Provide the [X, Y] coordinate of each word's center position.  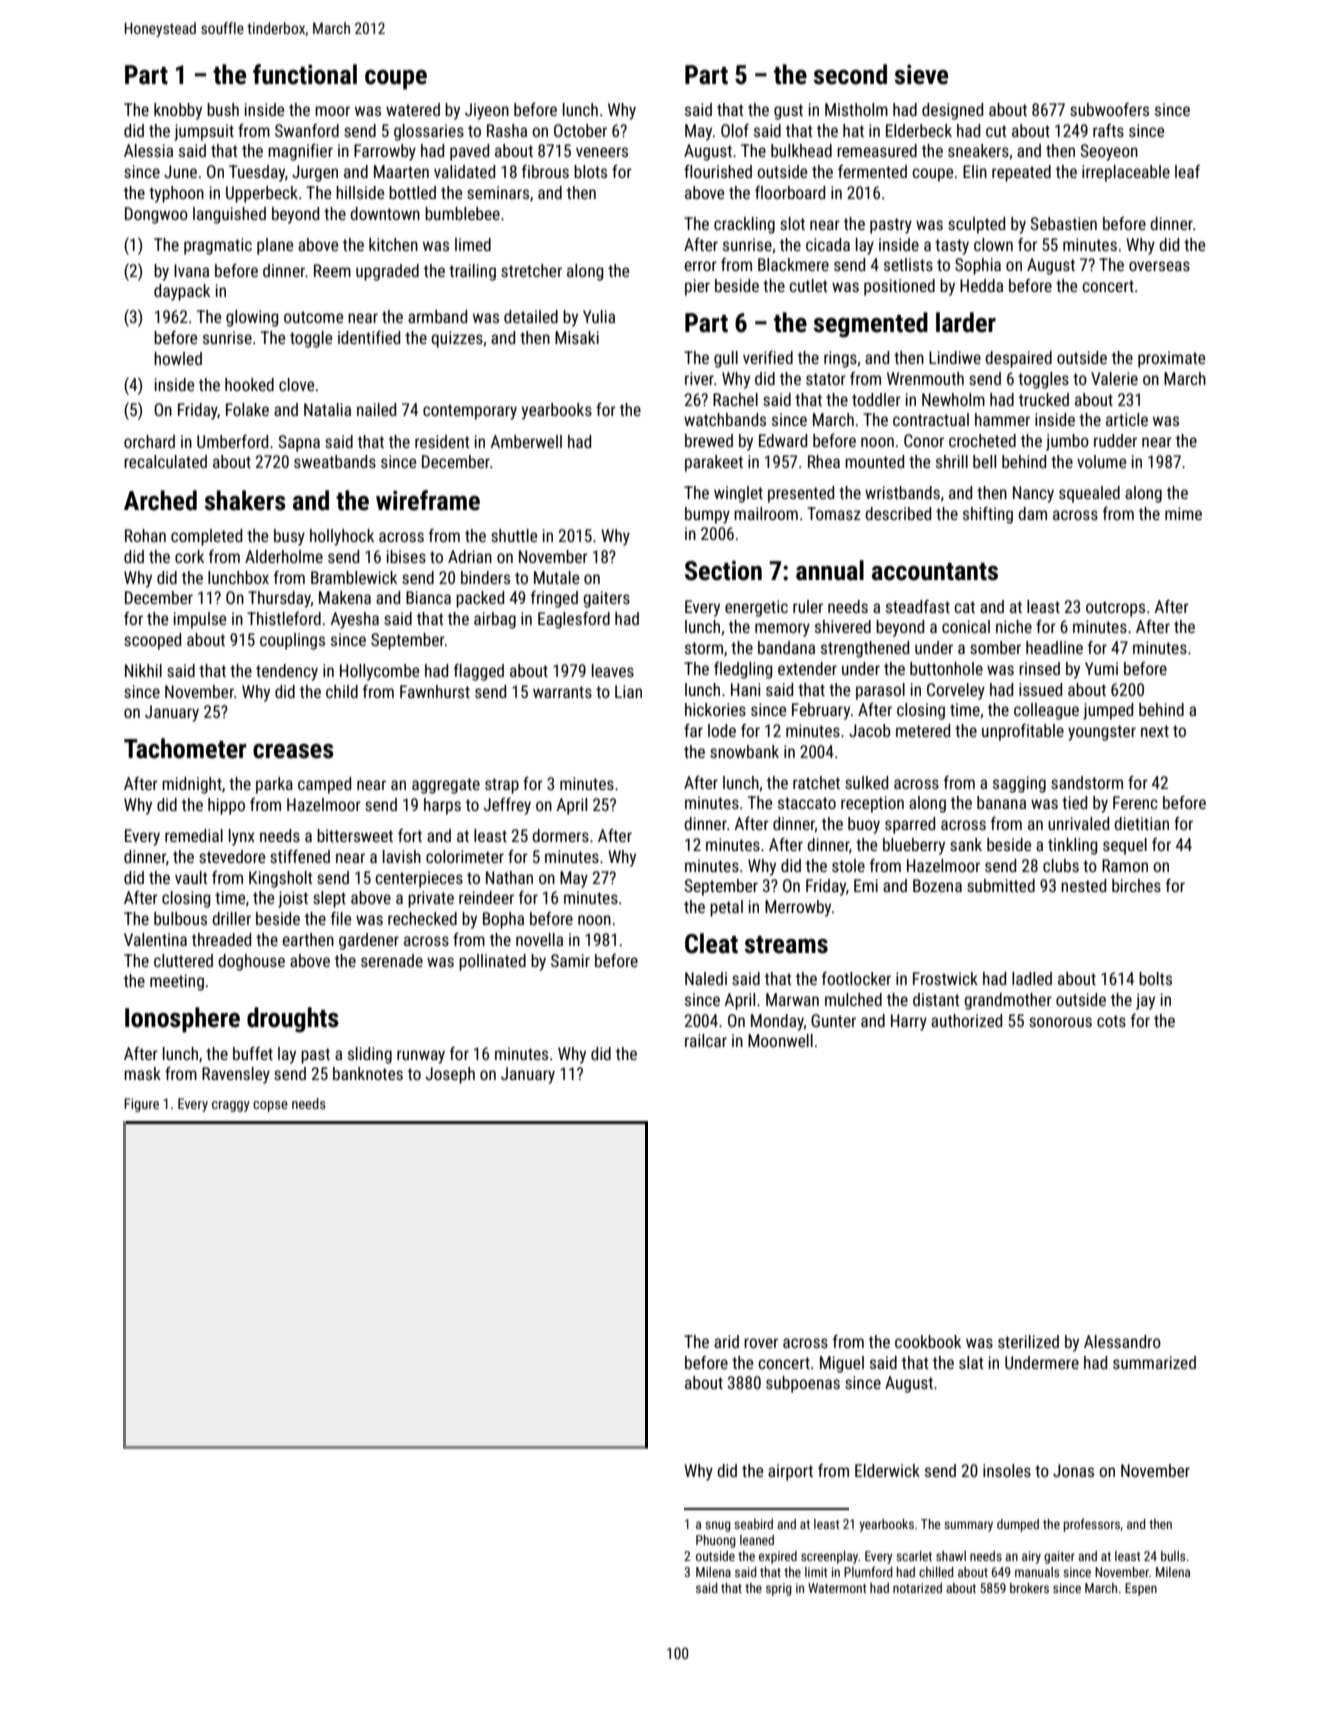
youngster [1102, 733]
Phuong [716, 1541]
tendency [287, 672]
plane [275, 246]
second [850, 74]
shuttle [514, 535]
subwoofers [1109, 109]
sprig [779, 1589]
